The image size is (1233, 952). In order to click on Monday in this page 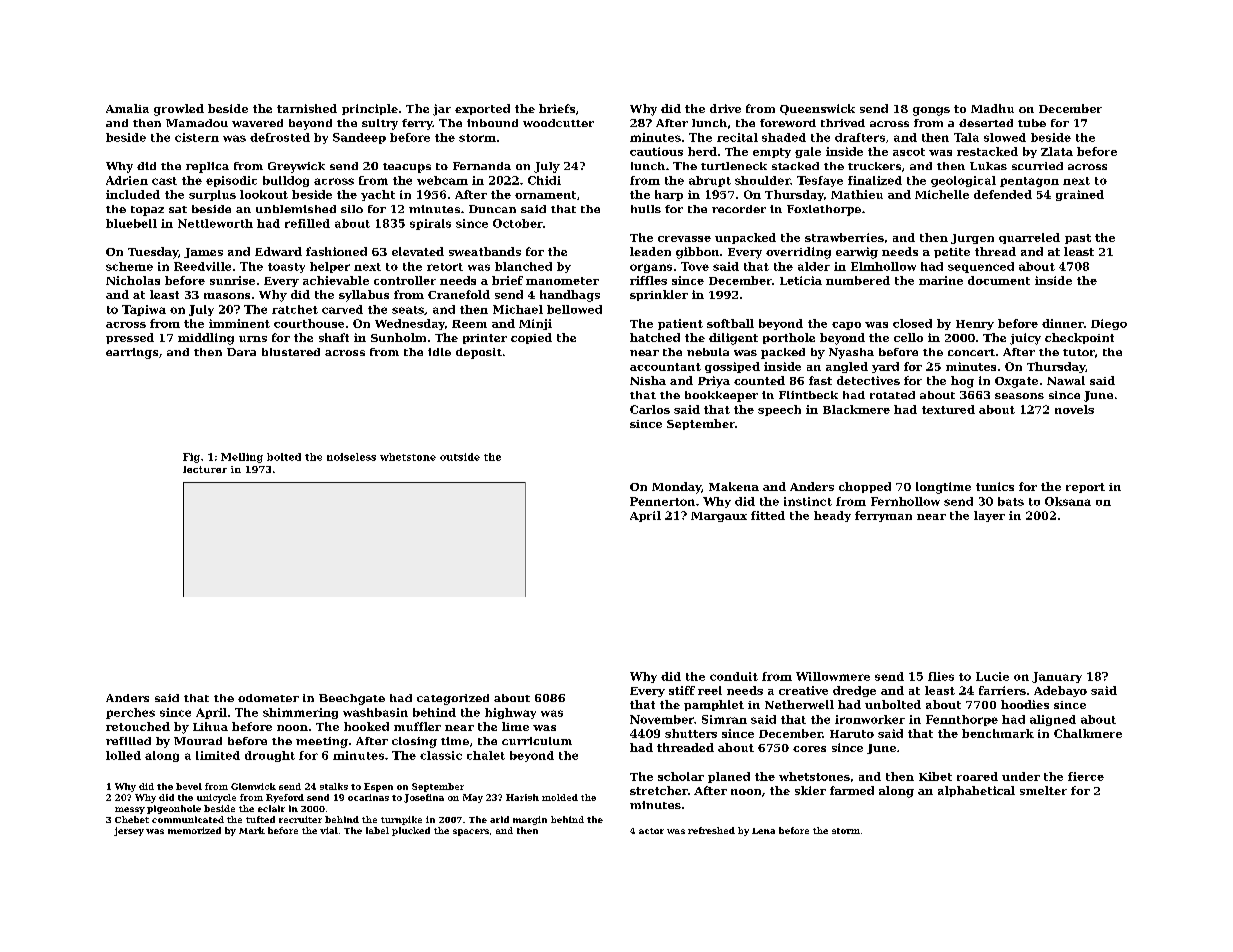, I will do `click(676, 488)`.
